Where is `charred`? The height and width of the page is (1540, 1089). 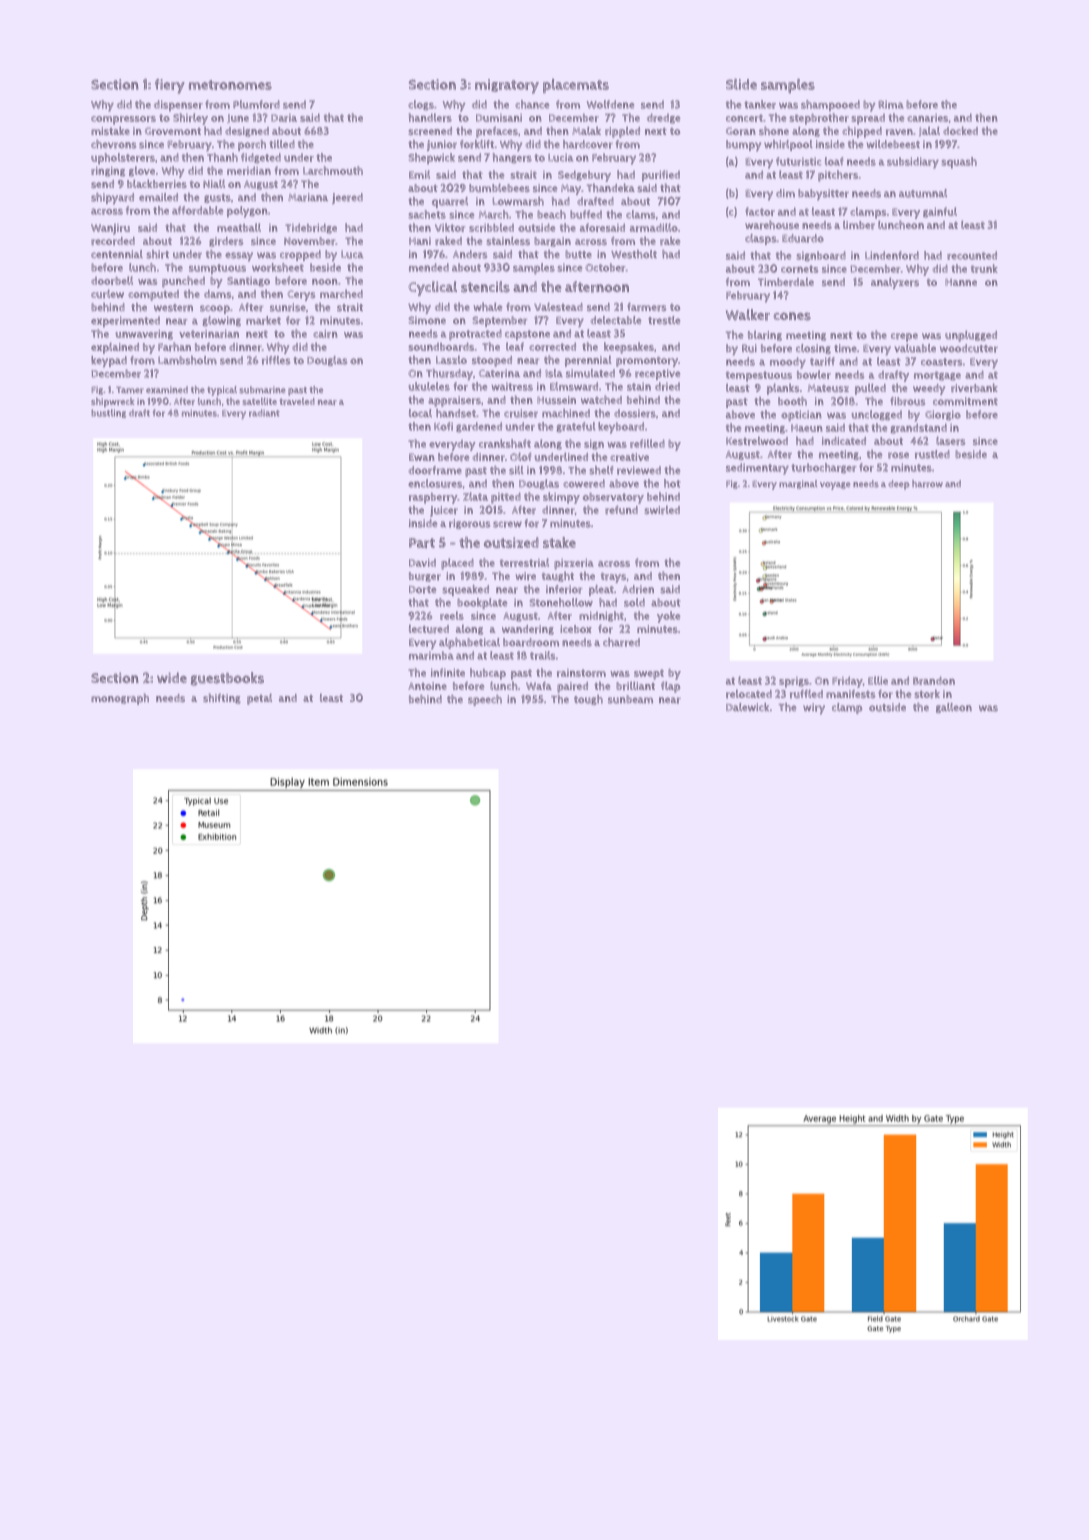
charred is located at coordinates (621, 642).
